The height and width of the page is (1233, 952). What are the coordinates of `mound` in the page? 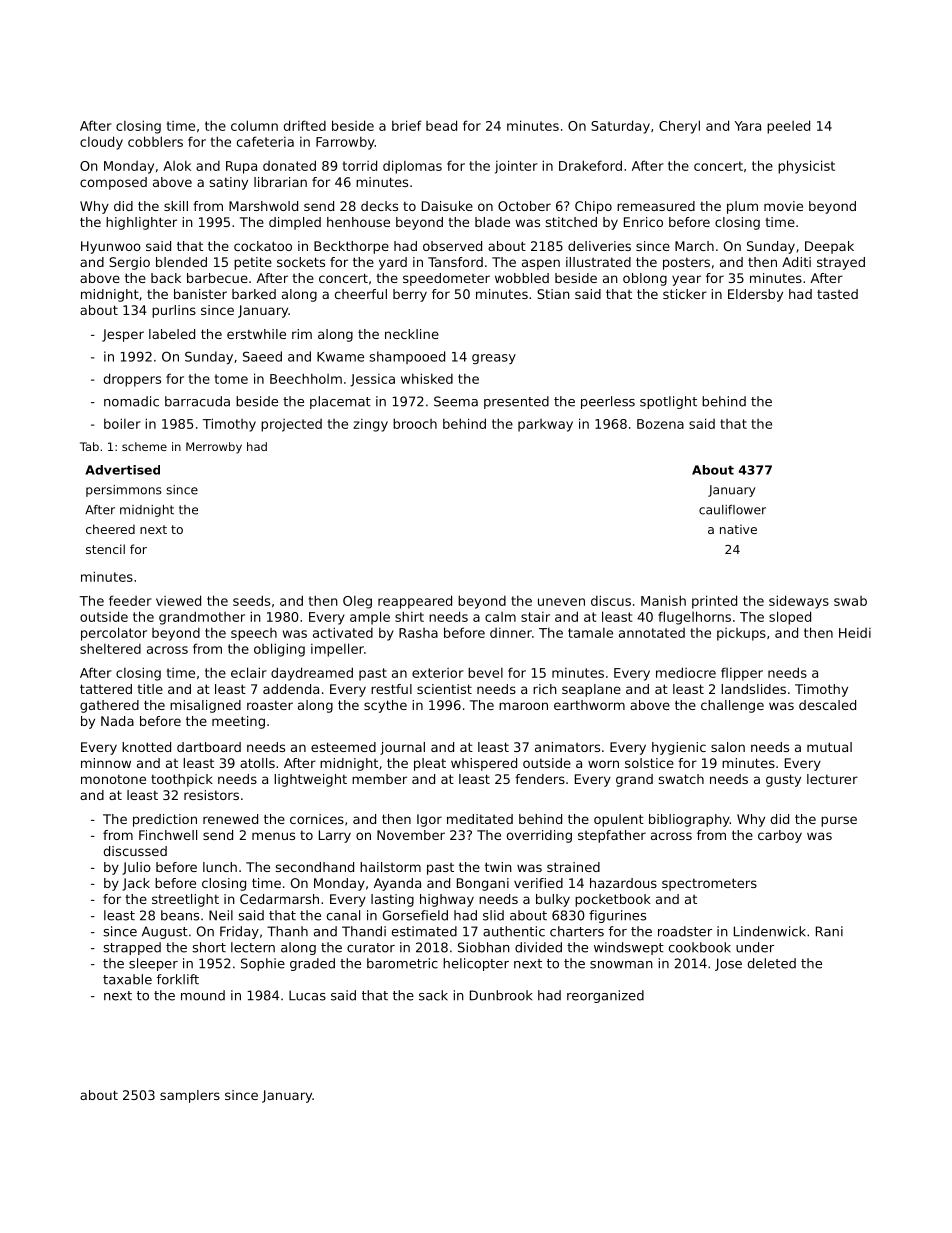 It's located at (203, 995).
